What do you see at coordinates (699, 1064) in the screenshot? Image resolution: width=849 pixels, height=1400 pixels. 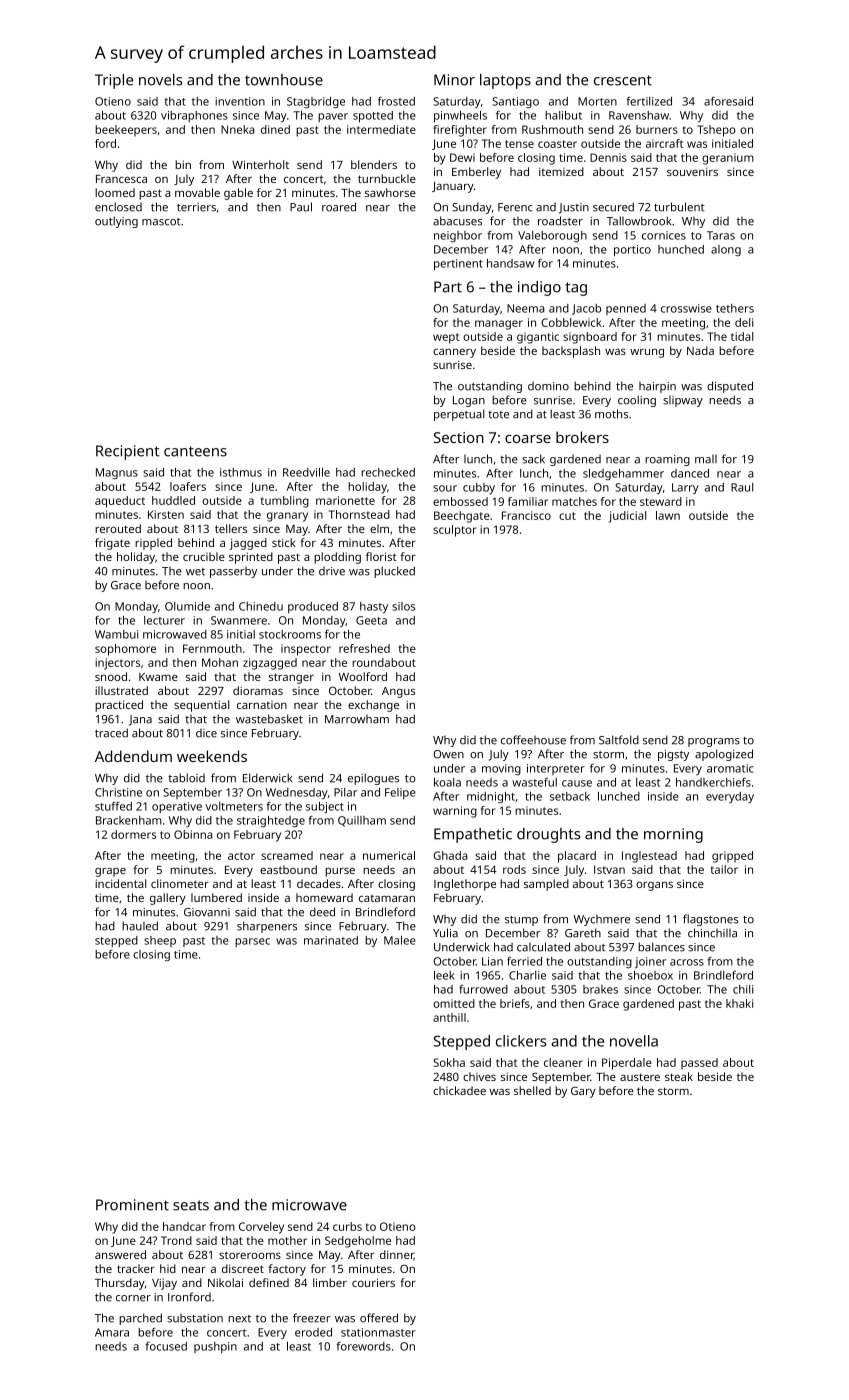 I see `passed` at bounding box center [699, 1064].
